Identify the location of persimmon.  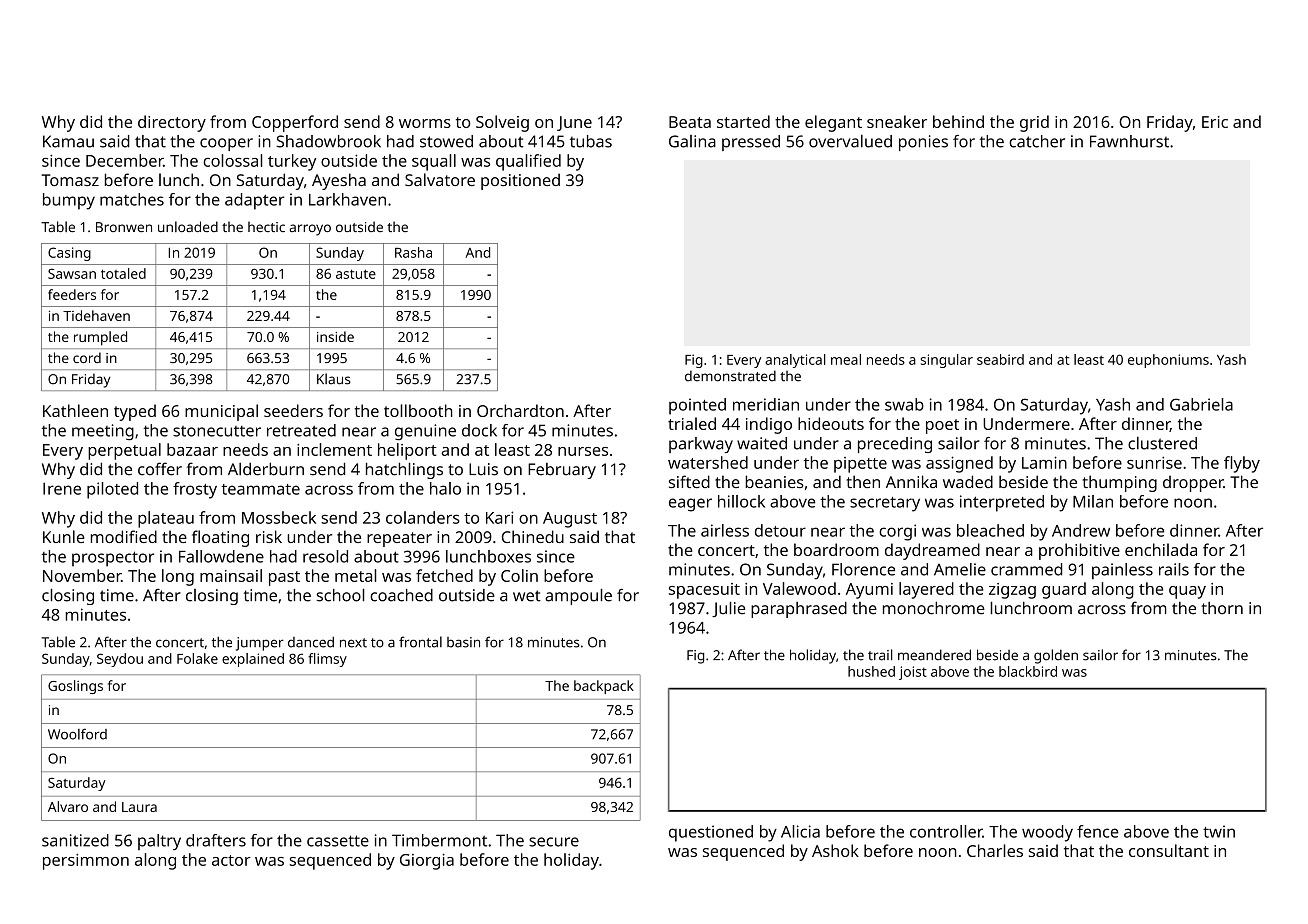
(86, 862).
